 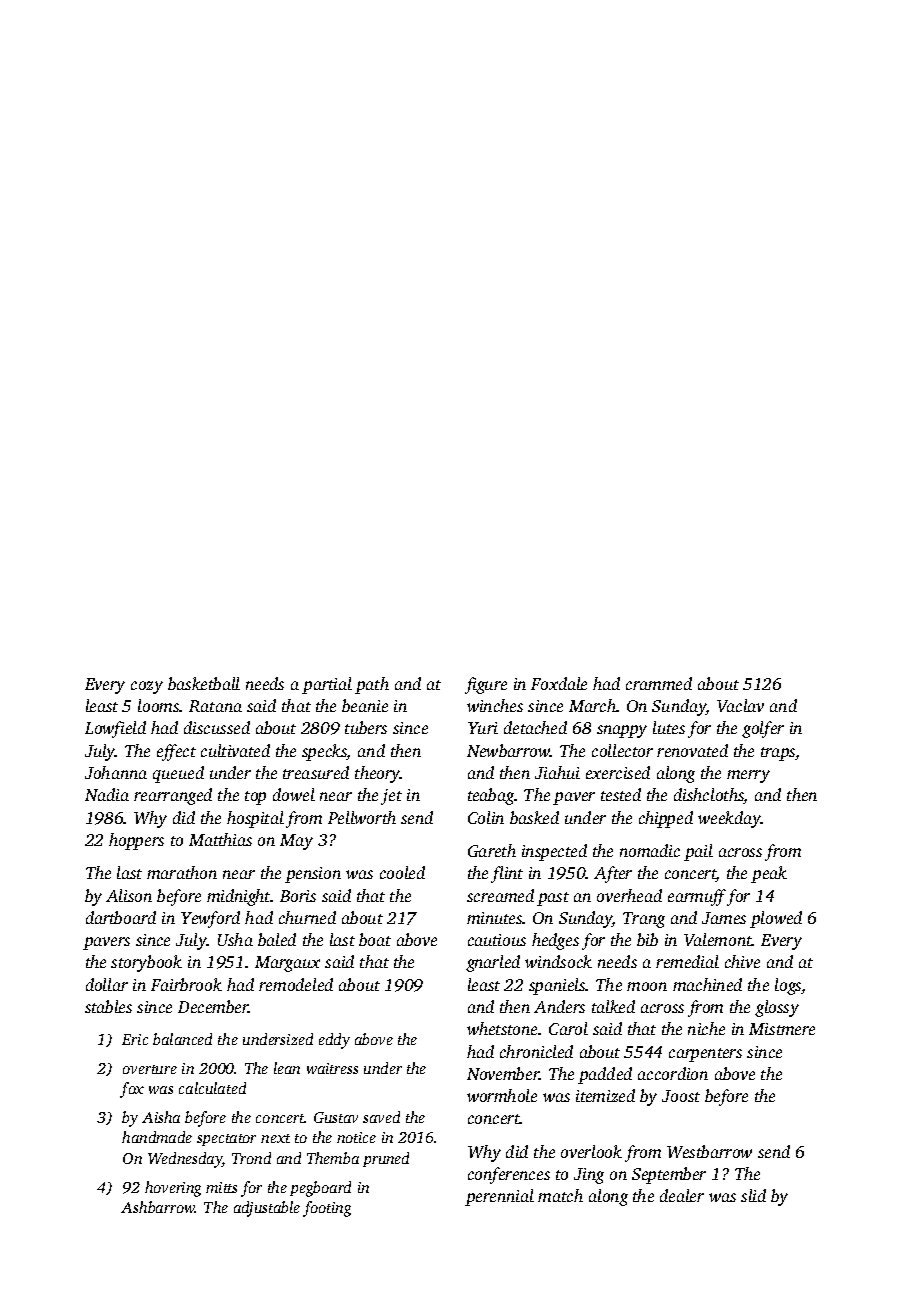 What do you see at coordinates (753, 1195) in the image?
I see `slid` at bounding box center [753, 1195].
